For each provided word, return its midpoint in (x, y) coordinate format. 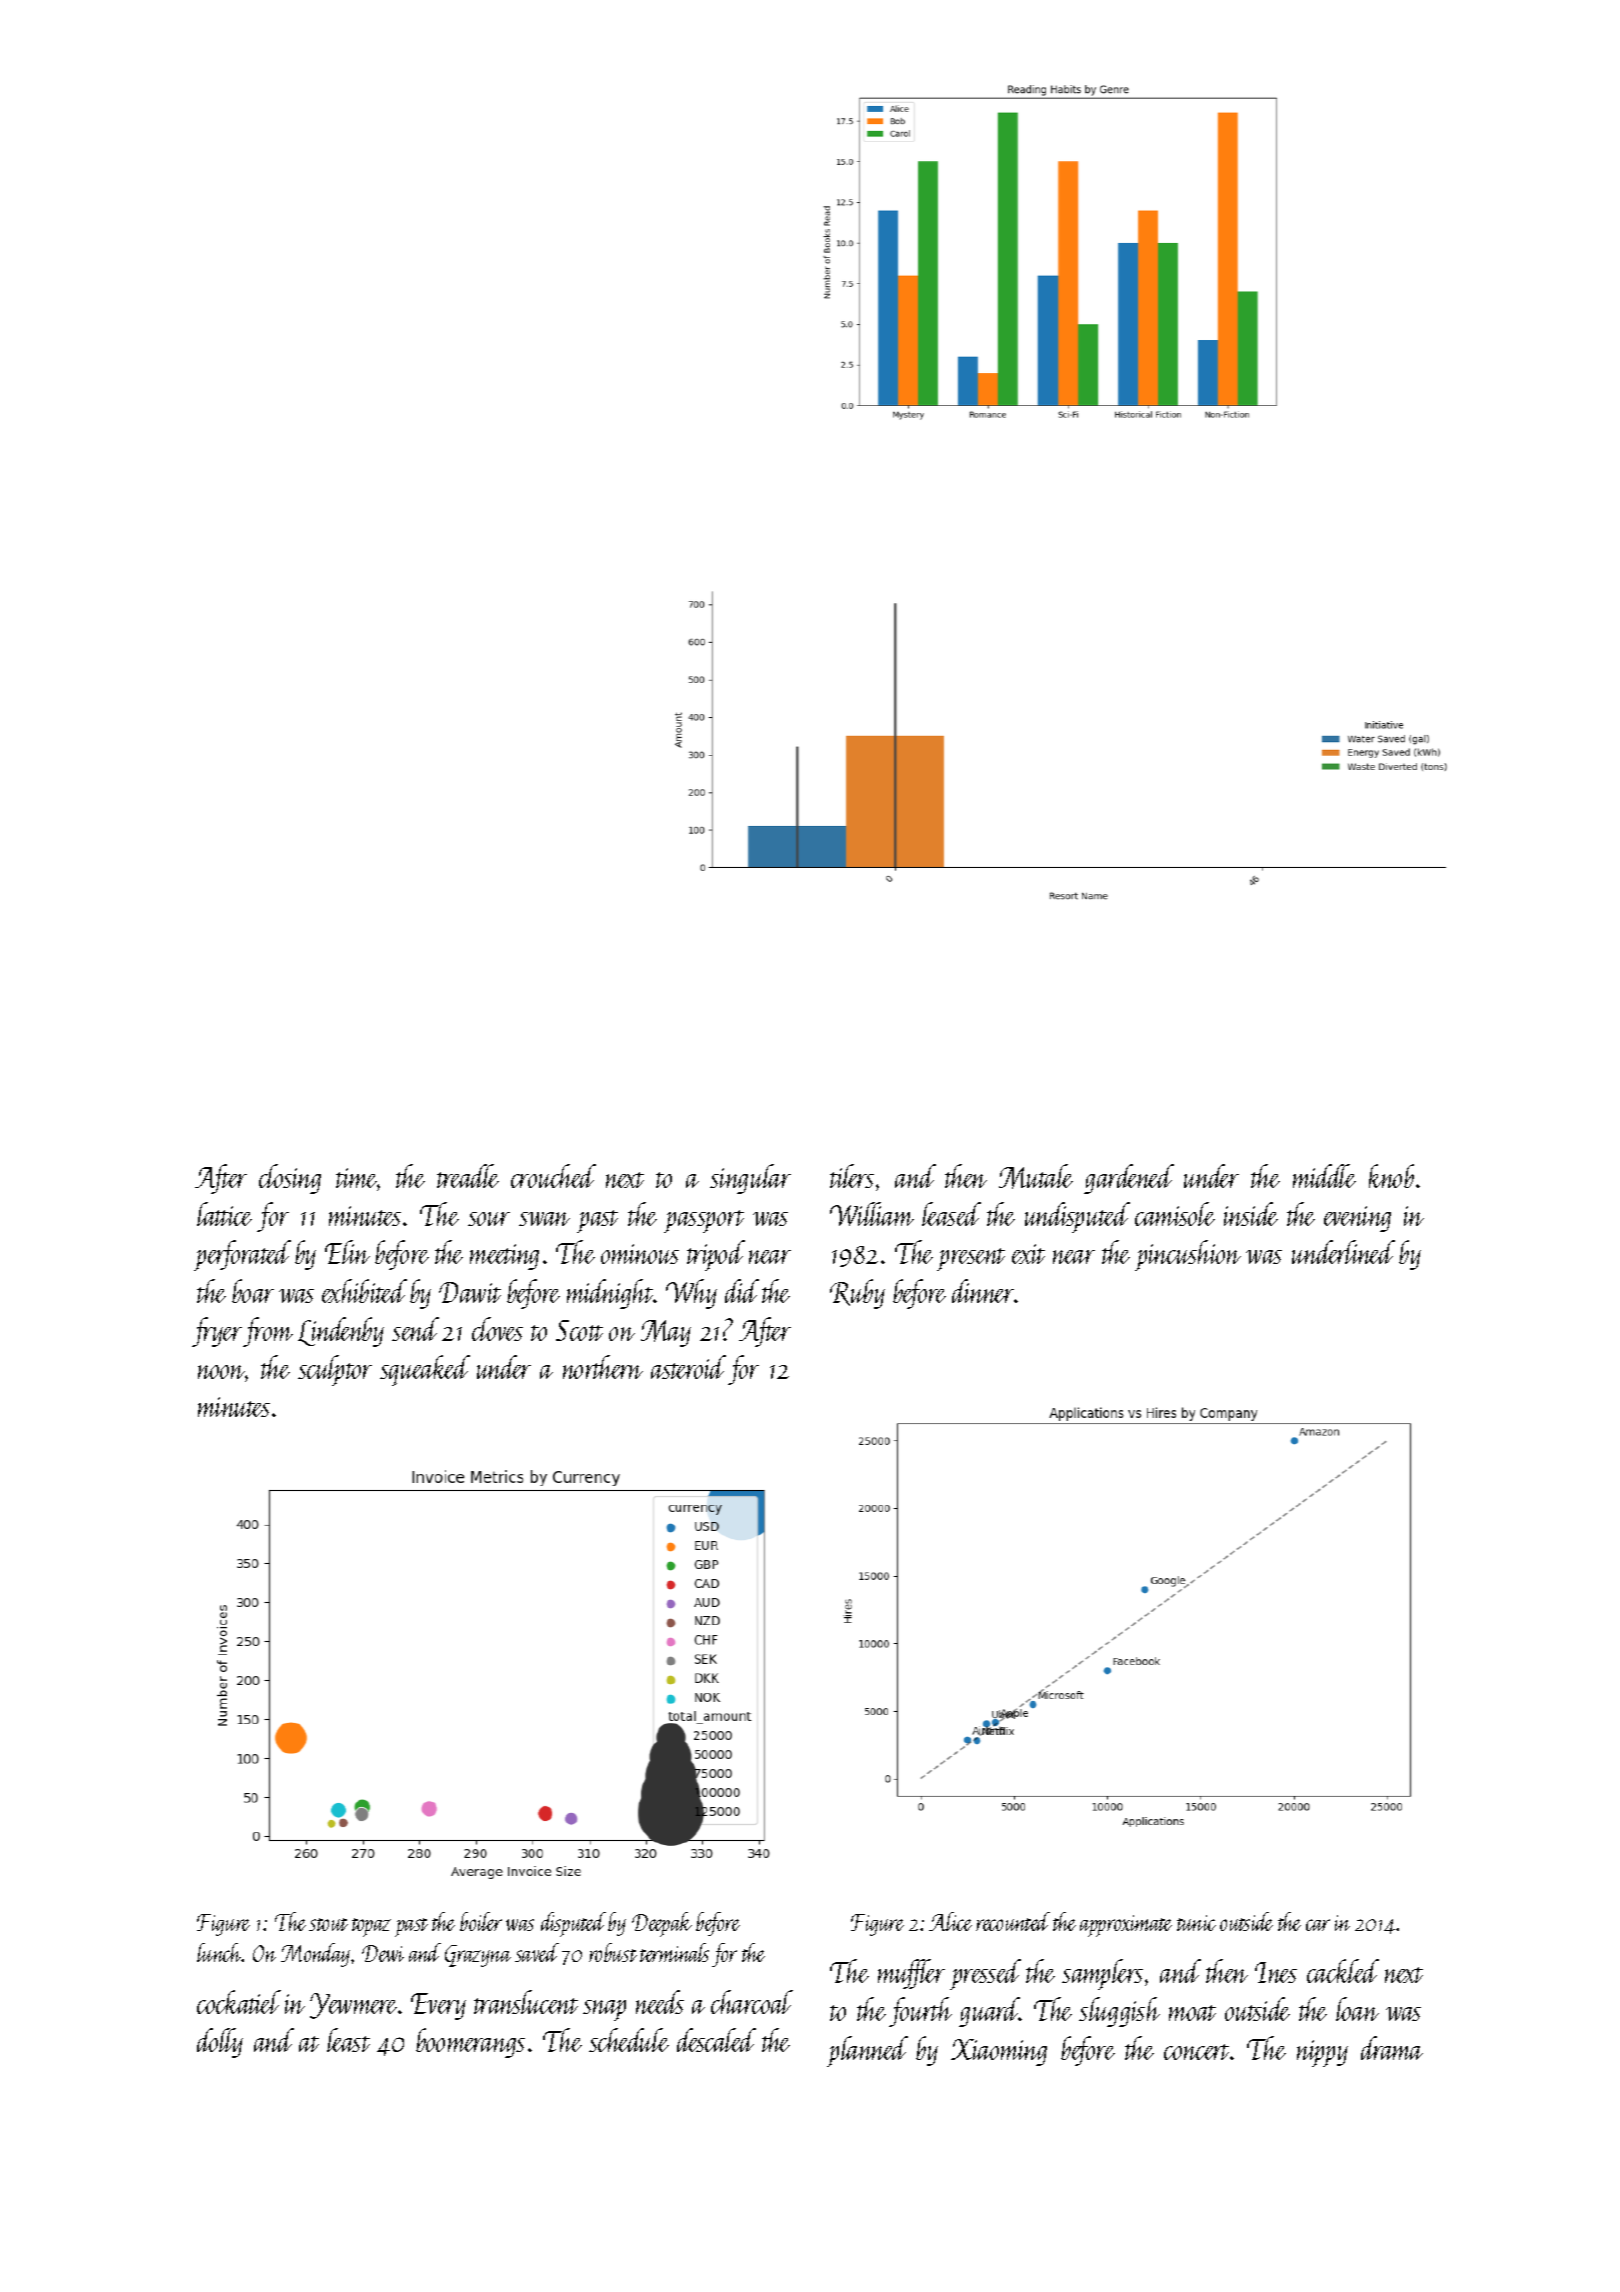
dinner (983, 1291)
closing (290, 1179)
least (348, 2040)
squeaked (425, 1370)
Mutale (1036, 1176)
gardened (1129, 1179)
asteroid (688, 1367)
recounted (1013, 1921)
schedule (629, 2040)
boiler (481, 1921)
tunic (1196, 1923)
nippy (1322, 2053)
